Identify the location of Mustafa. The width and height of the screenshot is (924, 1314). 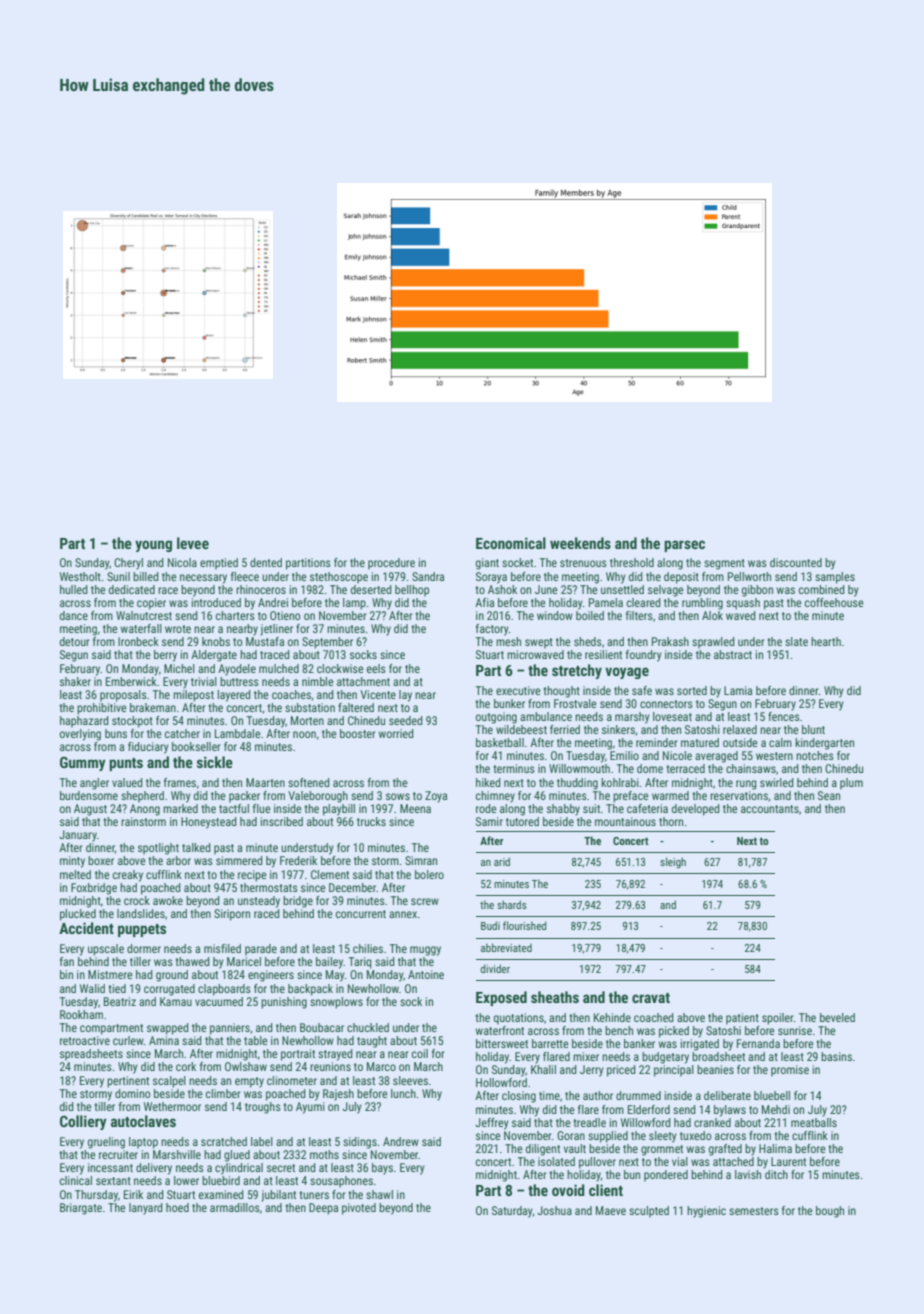
(265, 641).
